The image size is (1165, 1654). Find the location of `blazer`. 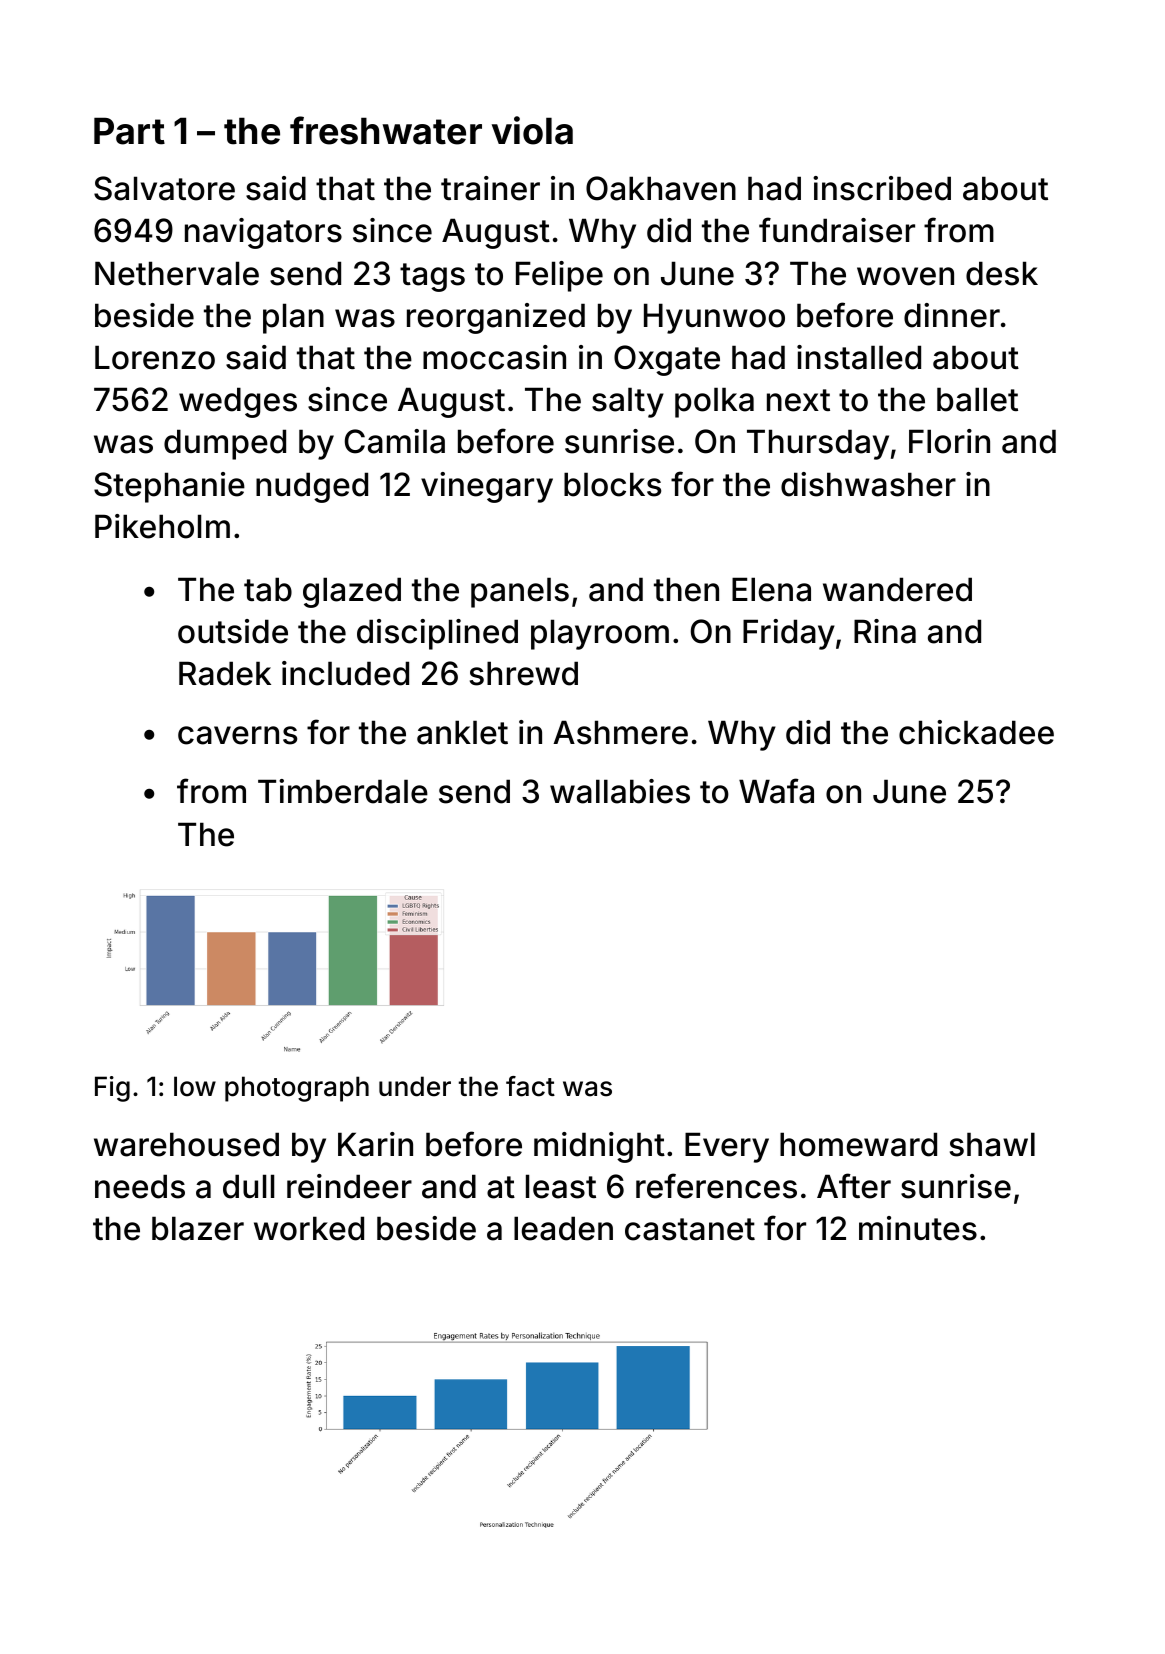

blazer is located at coordinates (198, 1228).
